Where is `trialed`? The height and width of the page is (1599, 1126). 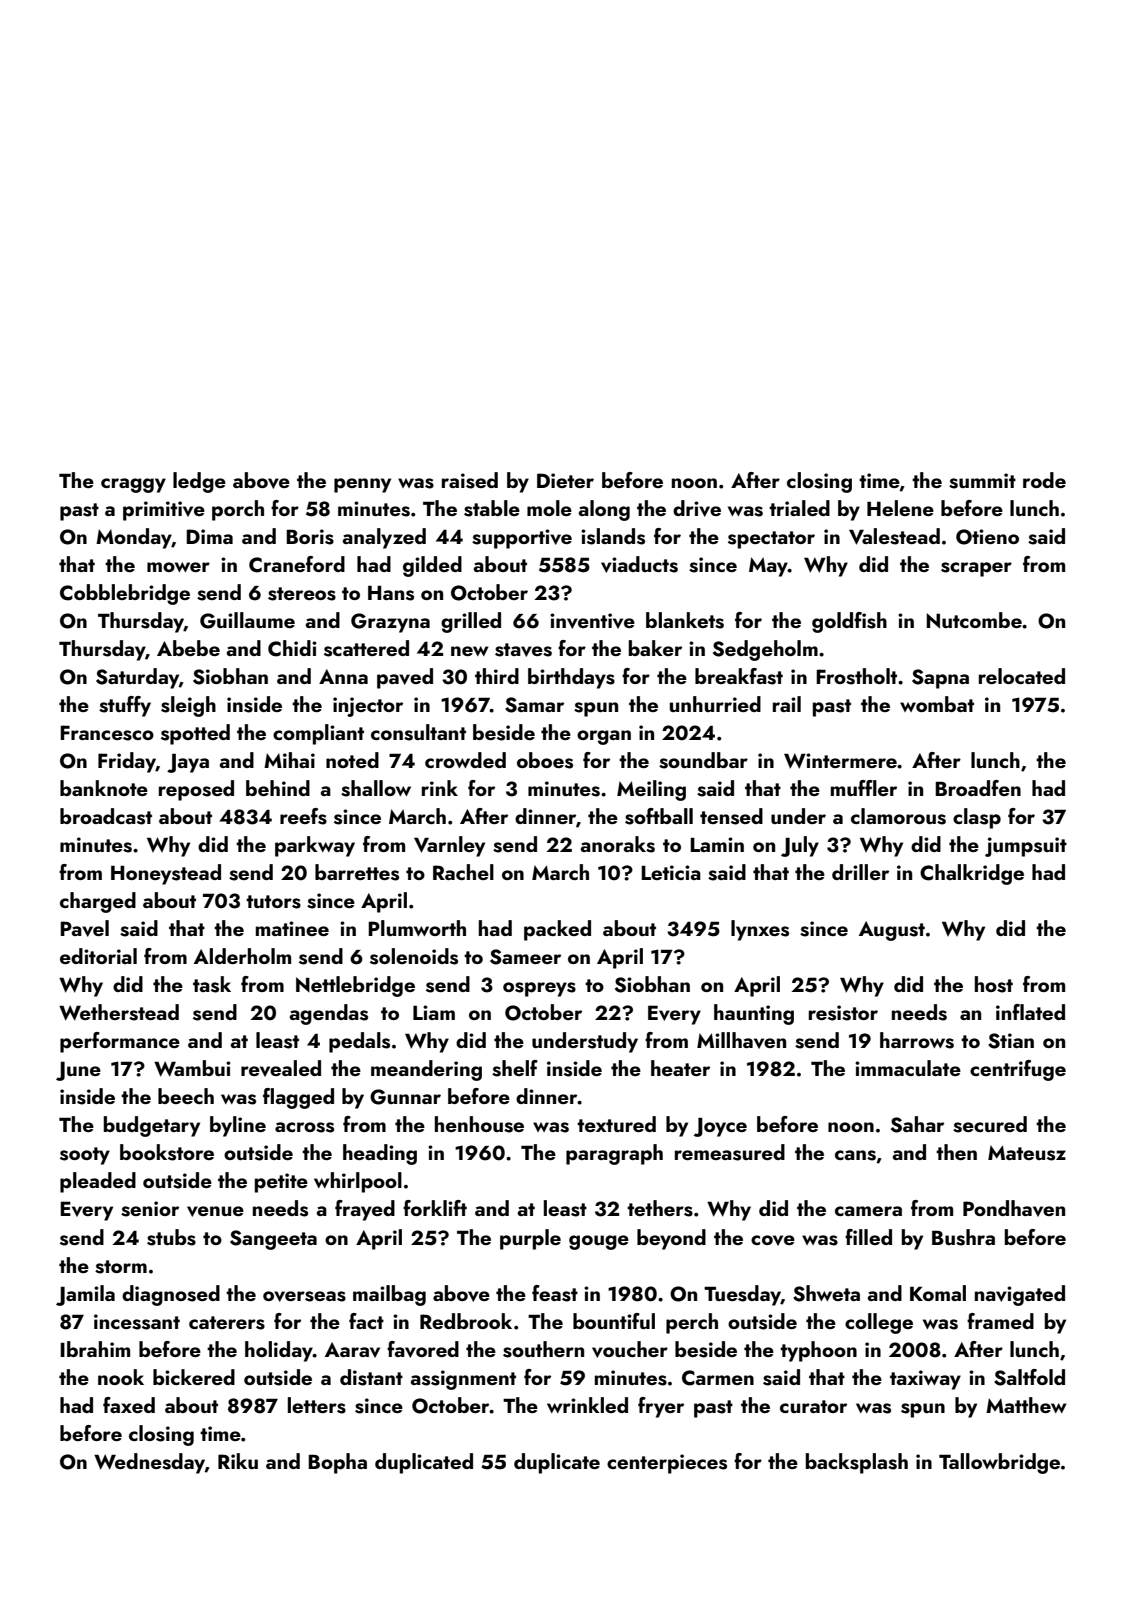 trialed is located at coordinates (799, 508).
